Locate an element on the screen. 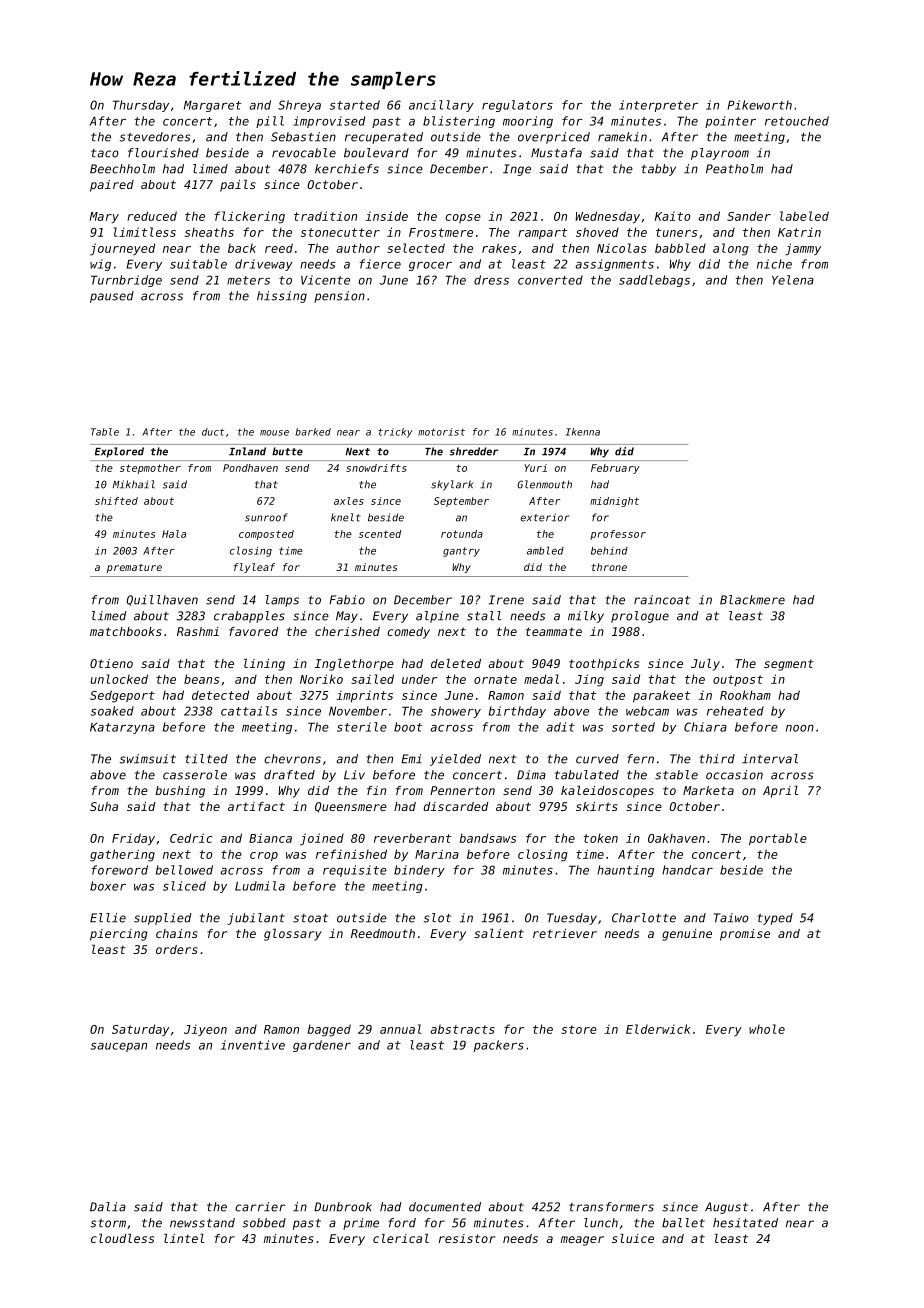 The height and width of the screenshot is (1308, 924). regulators is located at coordinates (517, 106).
